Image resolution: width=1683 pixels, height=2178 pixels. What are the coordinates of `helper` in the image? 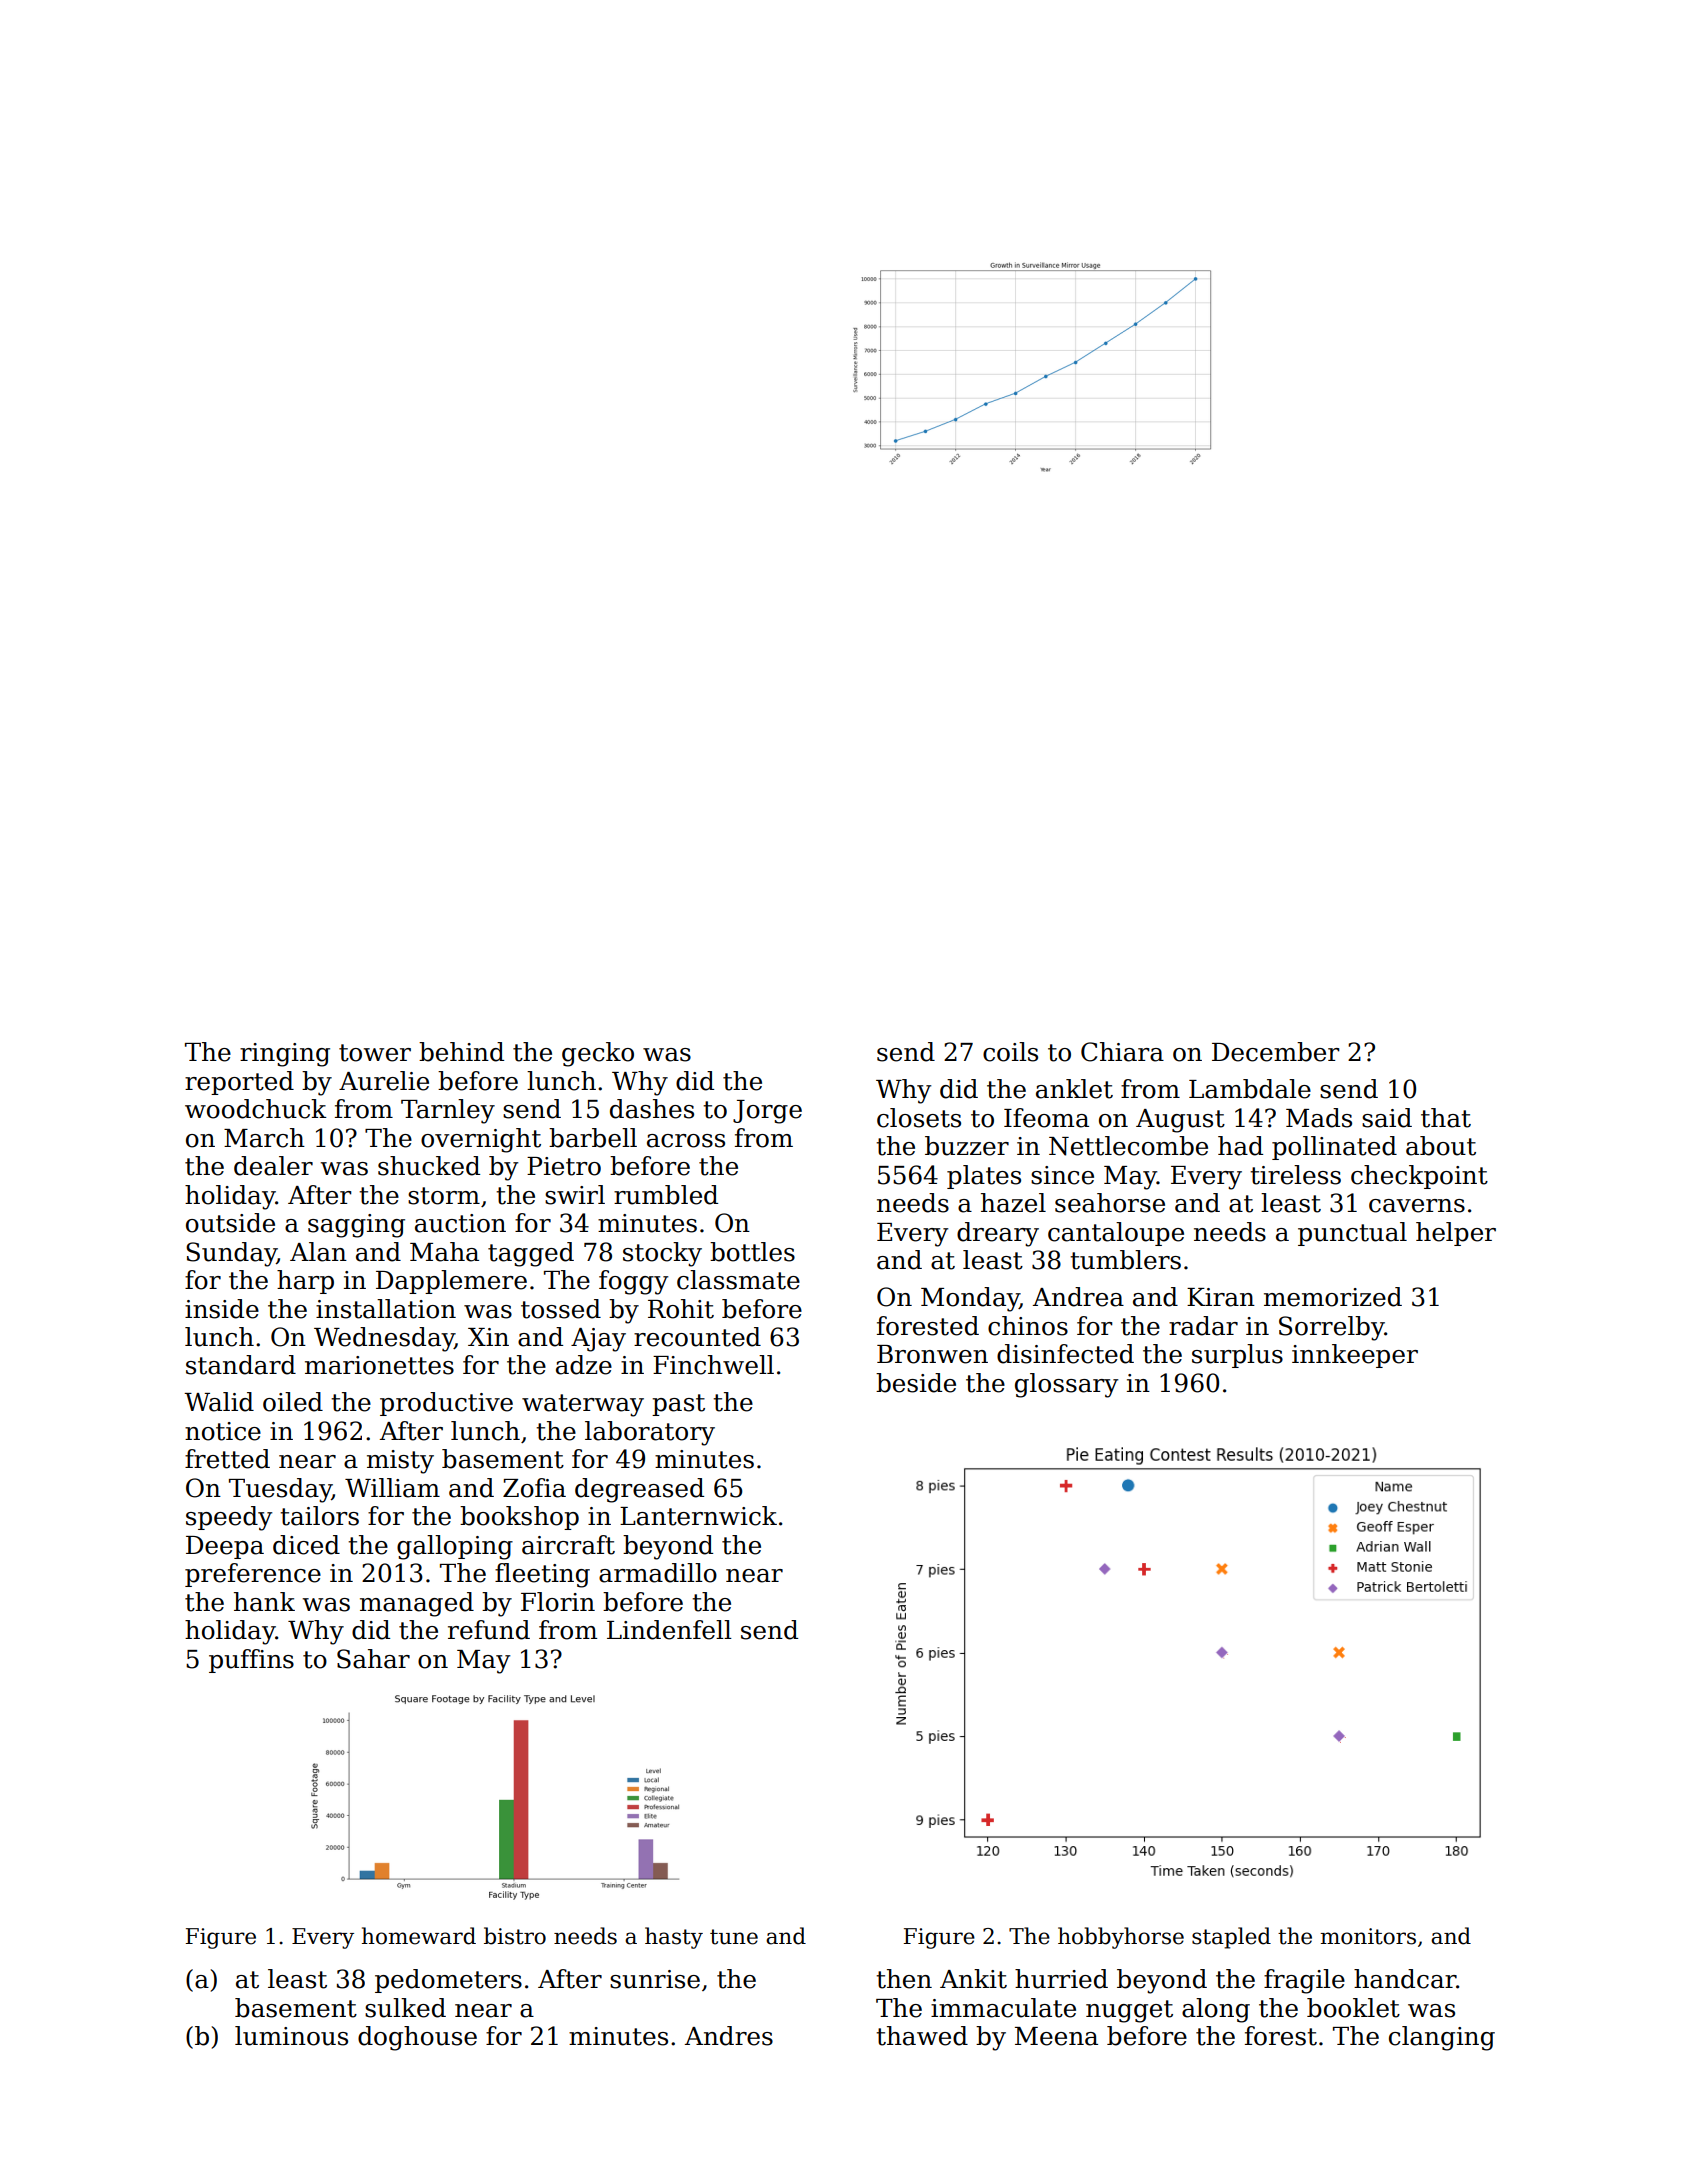 It's located at (1456, 1234).
